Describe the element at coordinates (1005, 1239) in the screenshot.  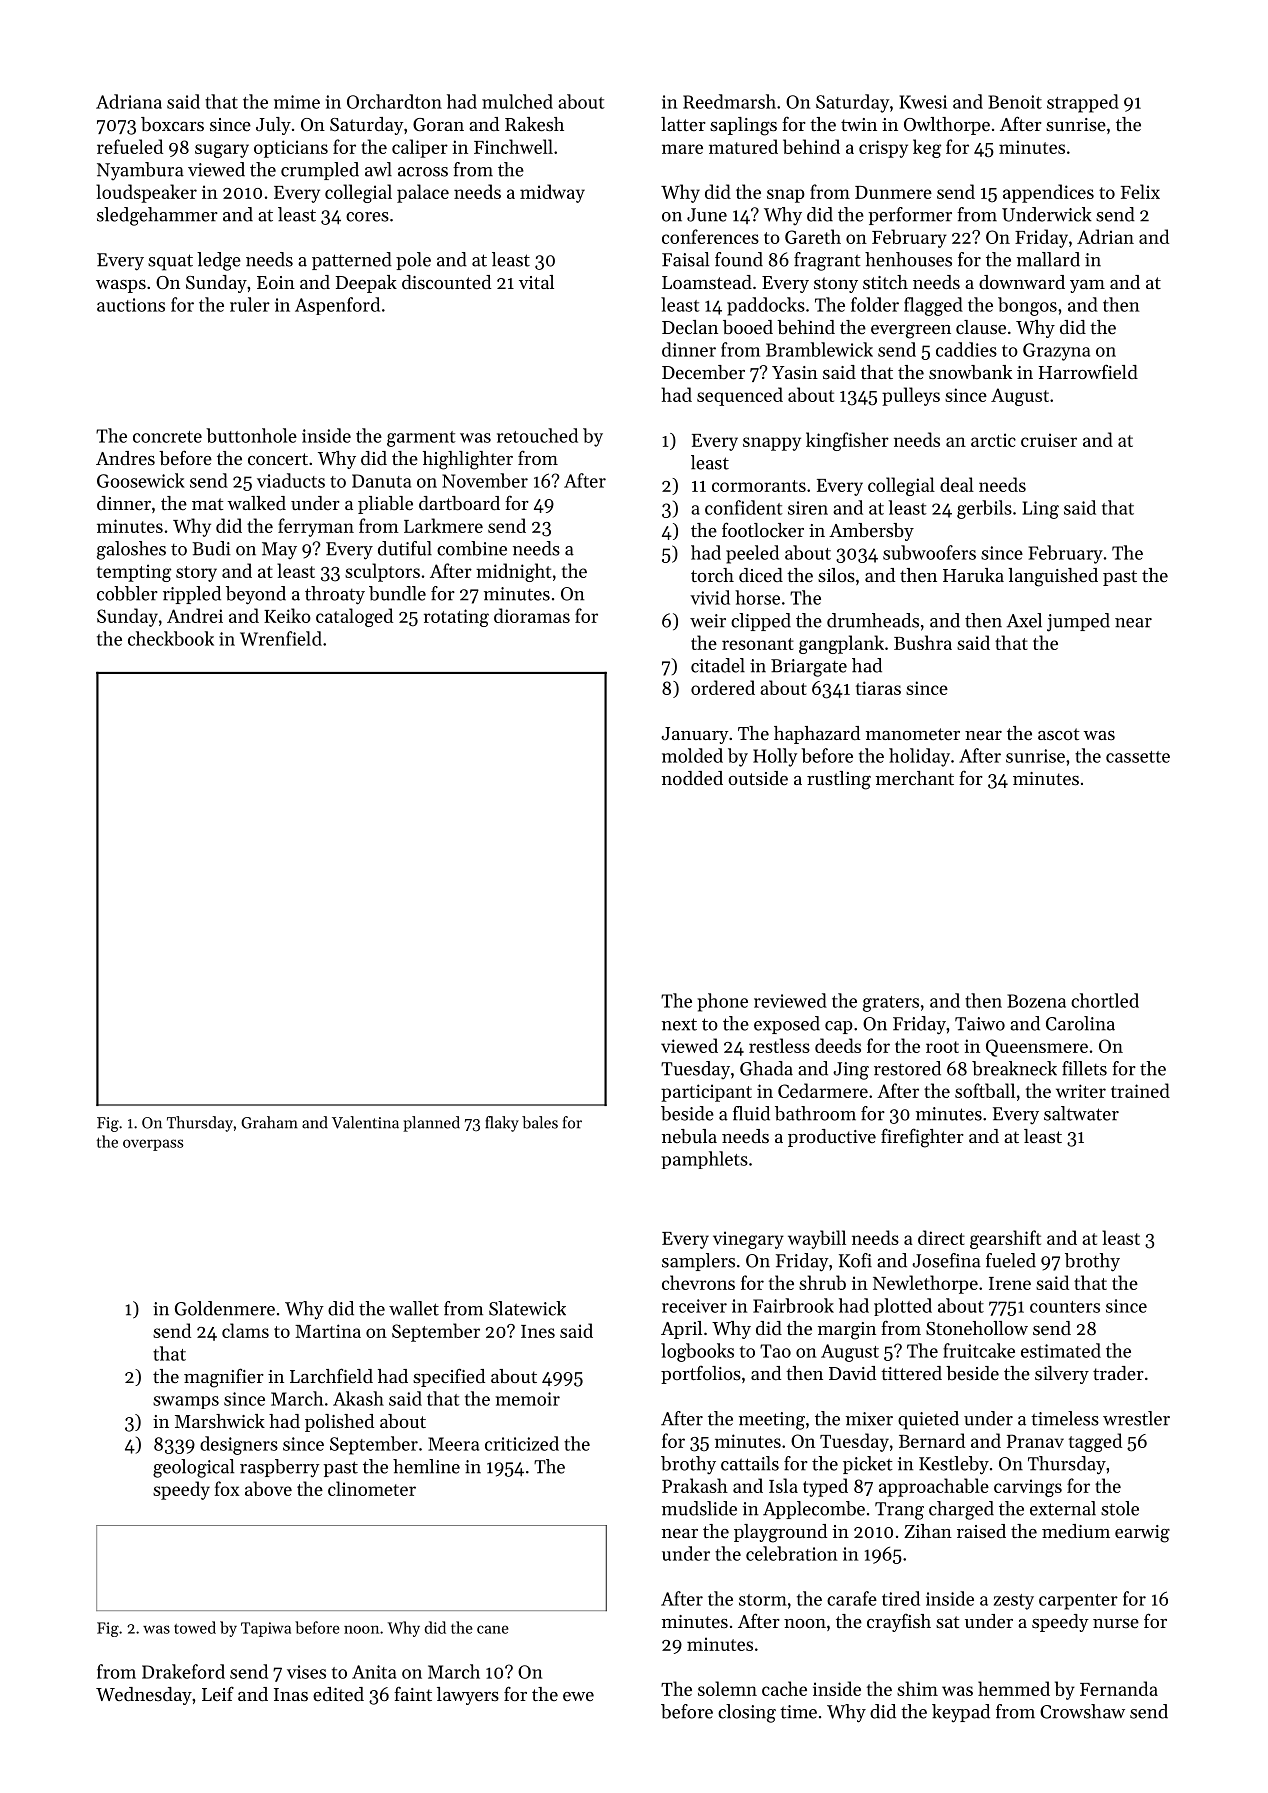
I see `gearshift` at that location.
